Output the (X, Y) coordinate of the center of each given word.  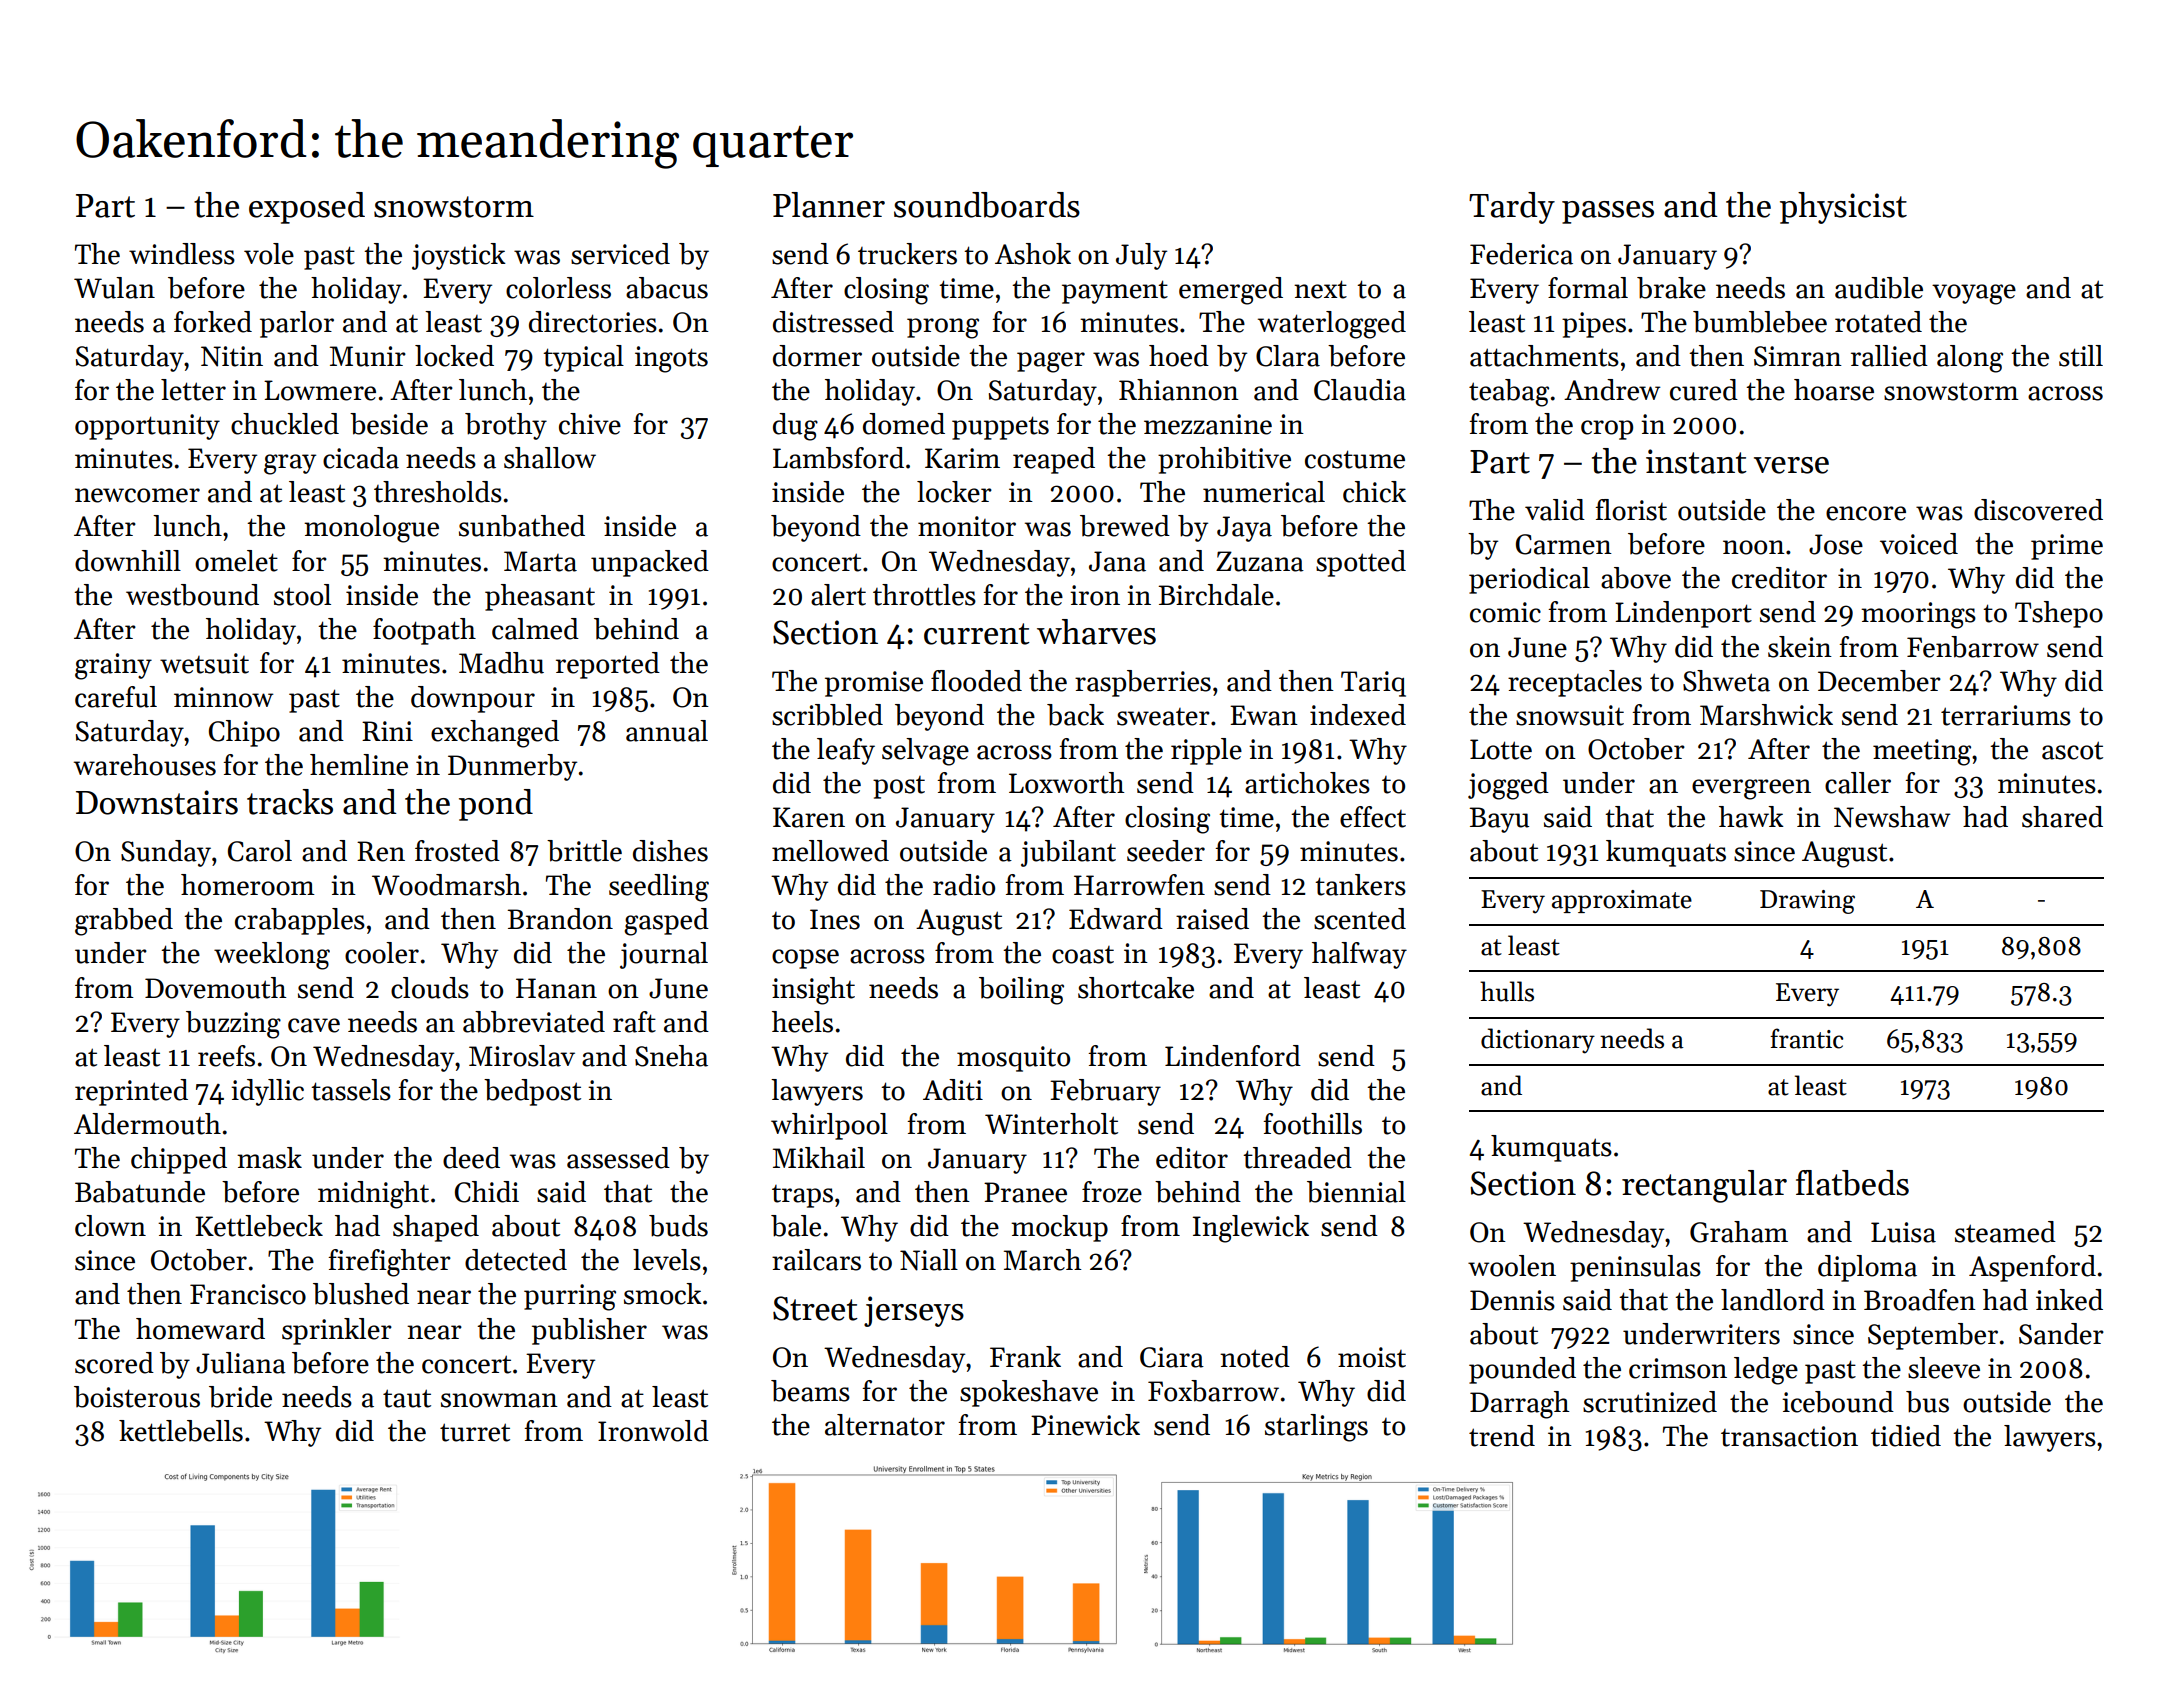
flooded (976, 681)
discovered (2038, 510)
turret (475, 1432)
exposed (307, 208)
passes (1608, 212)
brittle (584, 851)
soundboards (987, 205)
